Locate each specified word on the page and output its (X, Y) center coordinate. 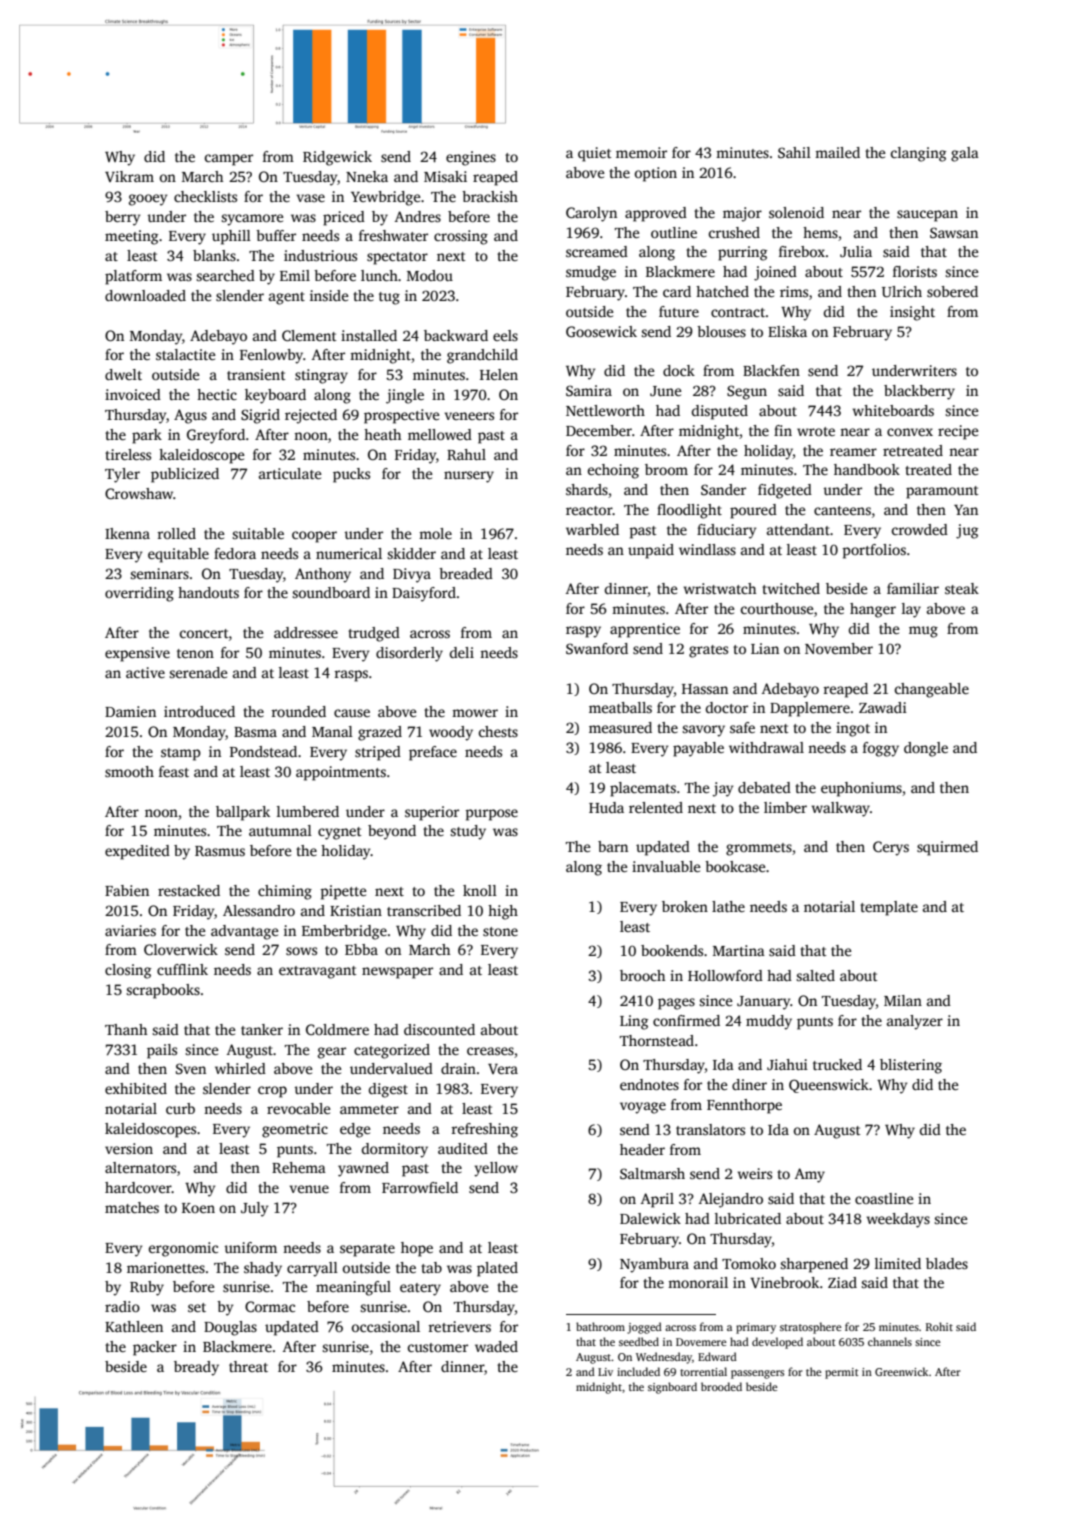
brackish (490, 196)
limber (785, 807)
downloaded (145, 295)
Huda (606, 807)
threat (248, 1366)
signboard (672, 1388)
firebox (802, 251)
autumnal (280, 830)
